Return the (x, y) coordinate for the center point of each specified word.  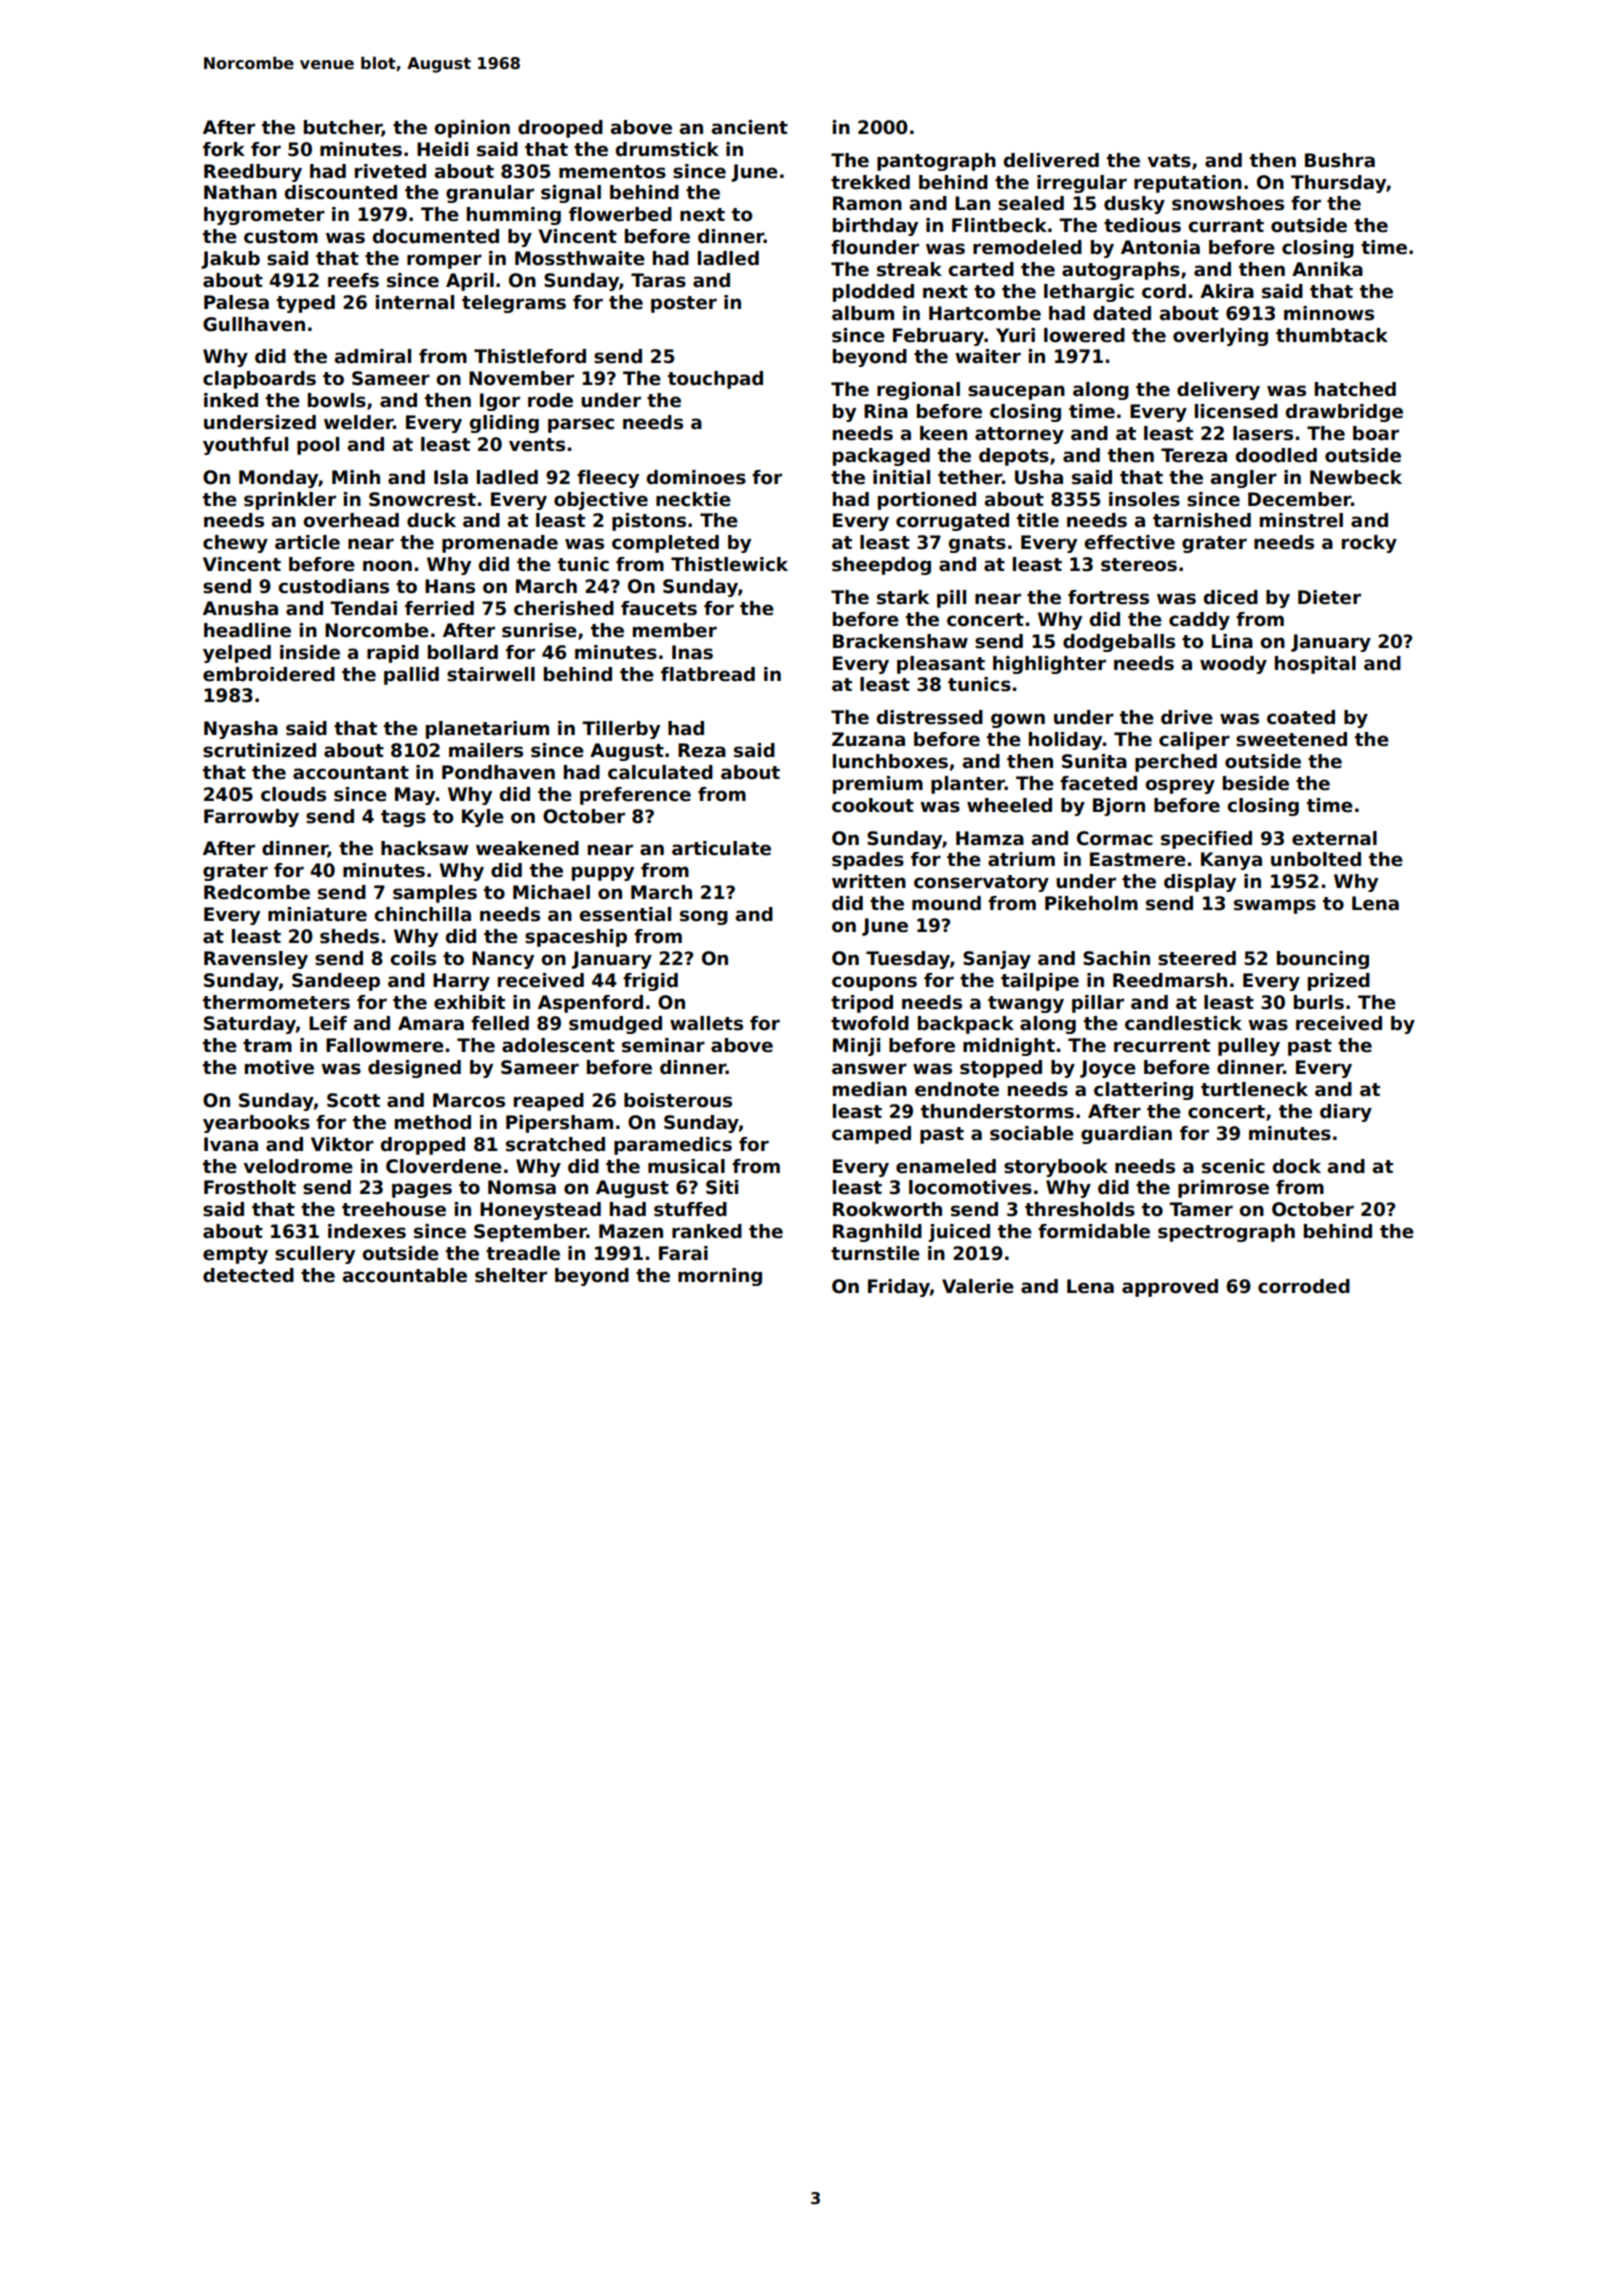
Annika (1327, 269)
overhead (351, 520)
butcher (343, 128)
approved (1170, 1288)
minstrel (1301, 520)
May (415, 796)
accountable (405, 1275)
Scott (353, 1100)
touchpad (715, 380)
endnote (957, 1089)
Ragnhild (877, 1233)
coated (1301, 717)
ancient (750, 127)
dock (1297, 1166)
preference (635, 796)
